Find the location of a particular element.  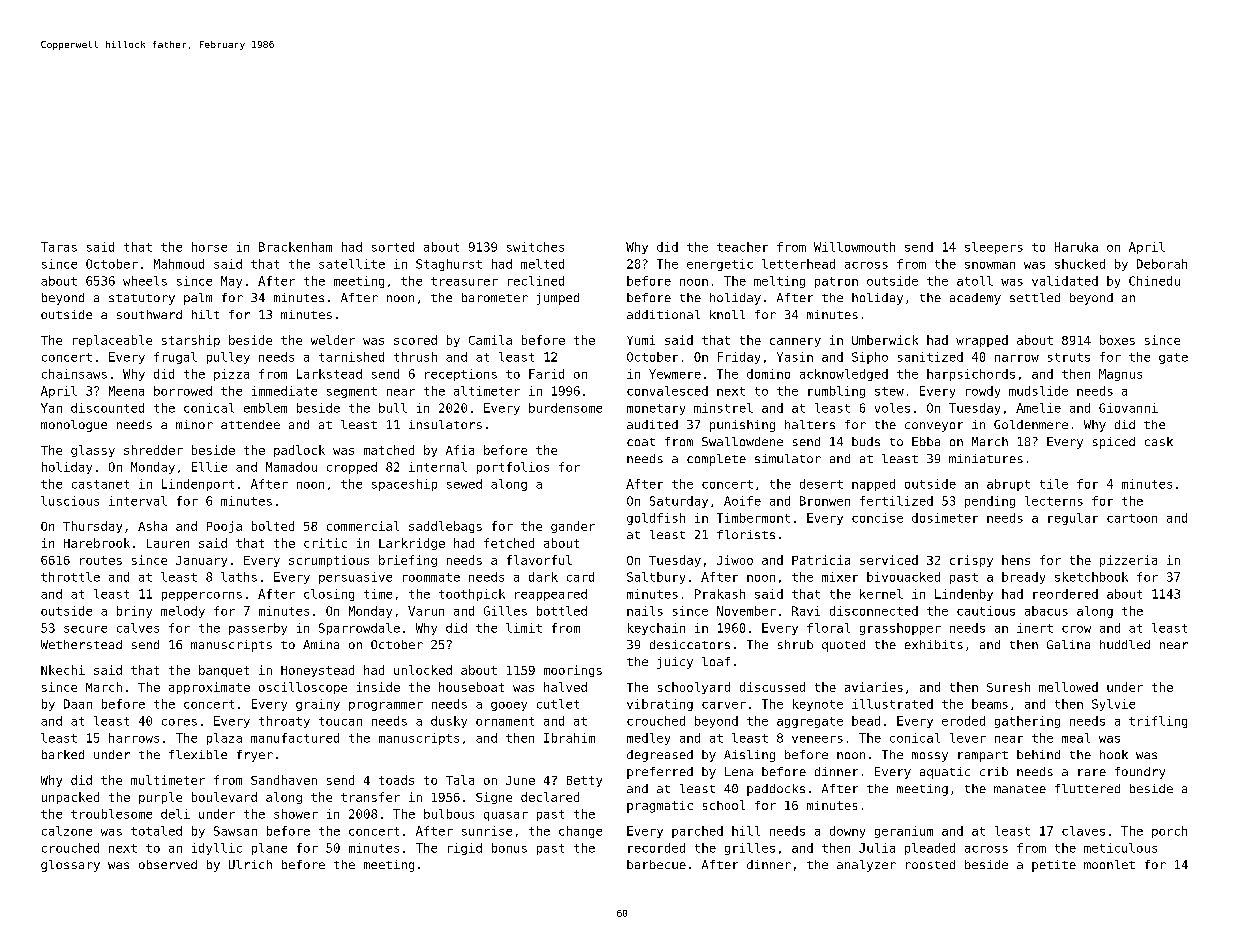

teacher is located at coordinates (742, 247).
